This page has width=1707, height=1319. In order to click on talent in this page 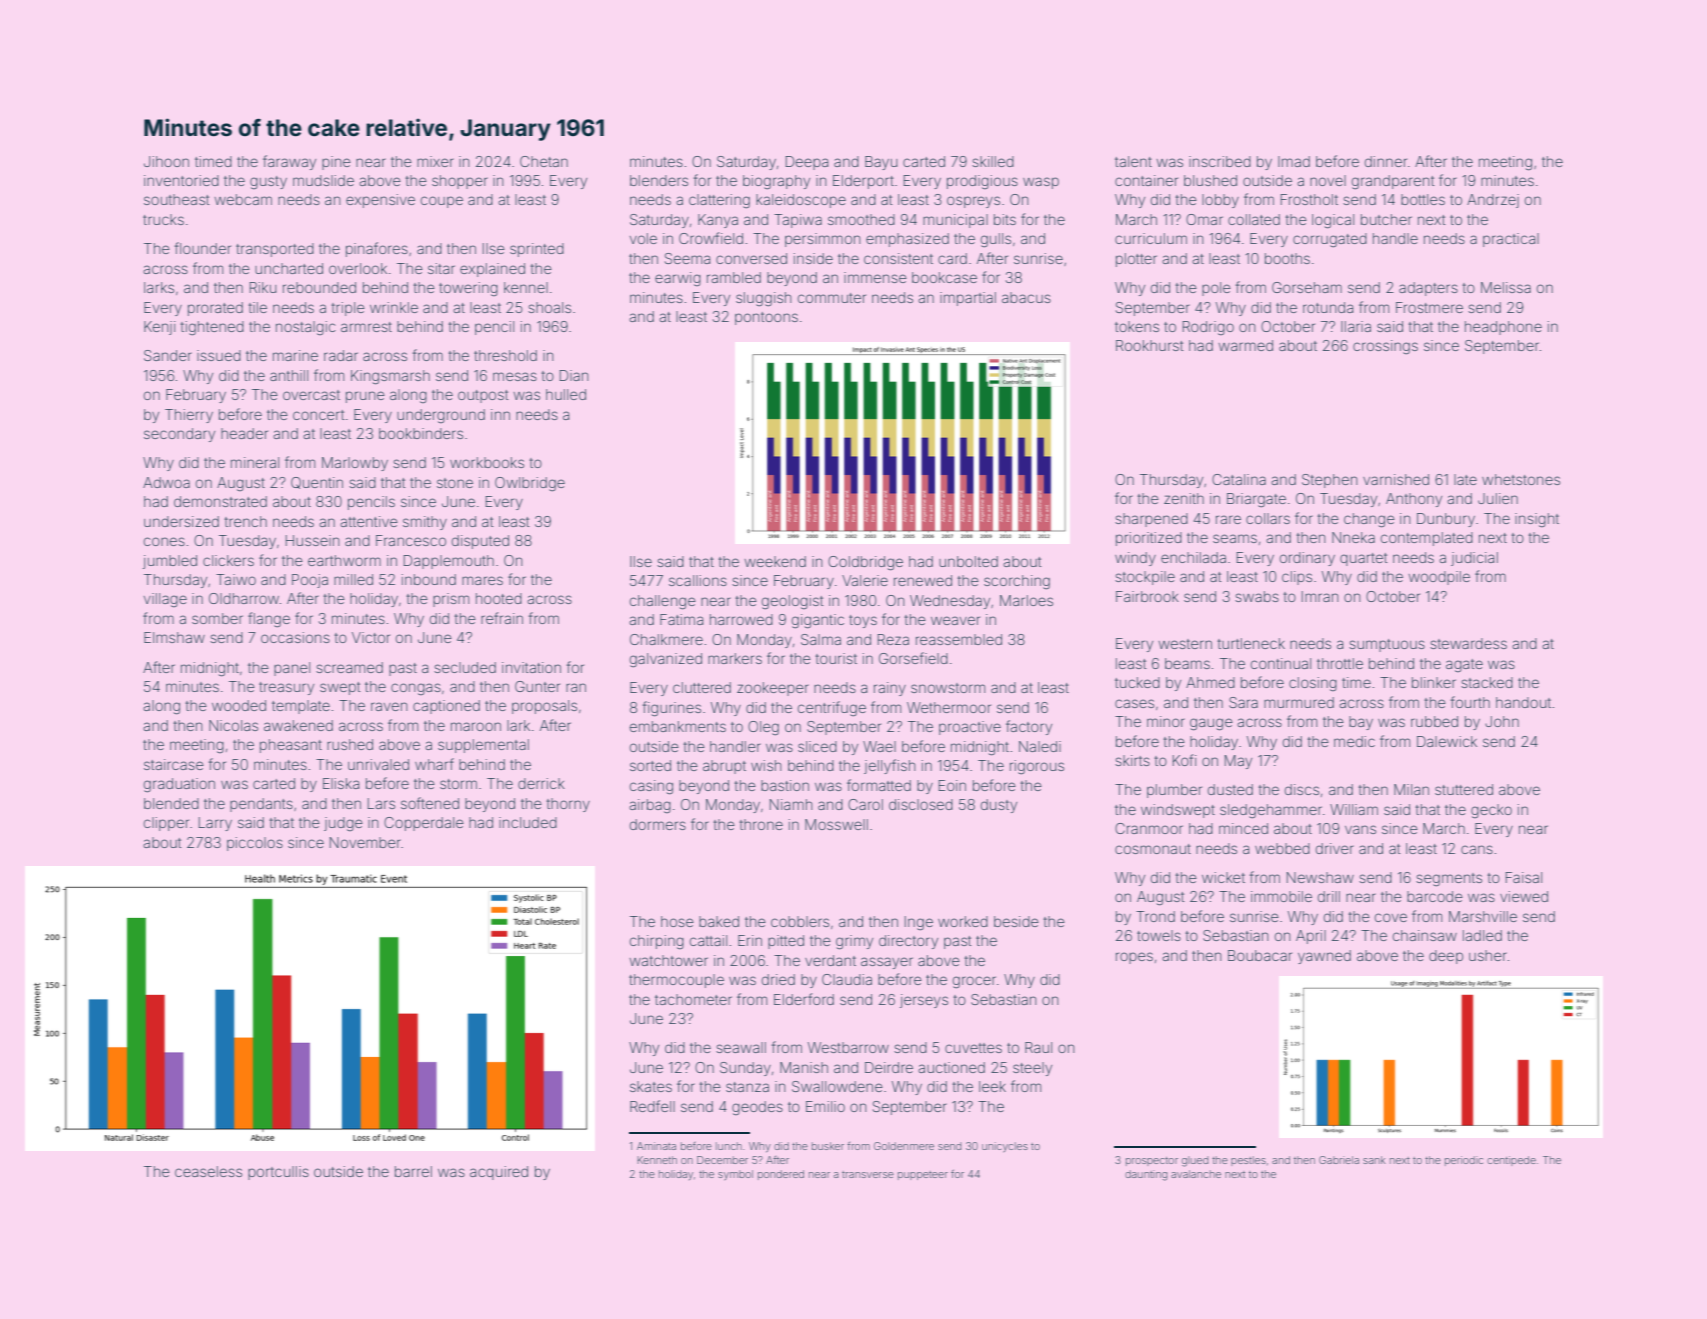, I will do `click(1133, 161)`.
